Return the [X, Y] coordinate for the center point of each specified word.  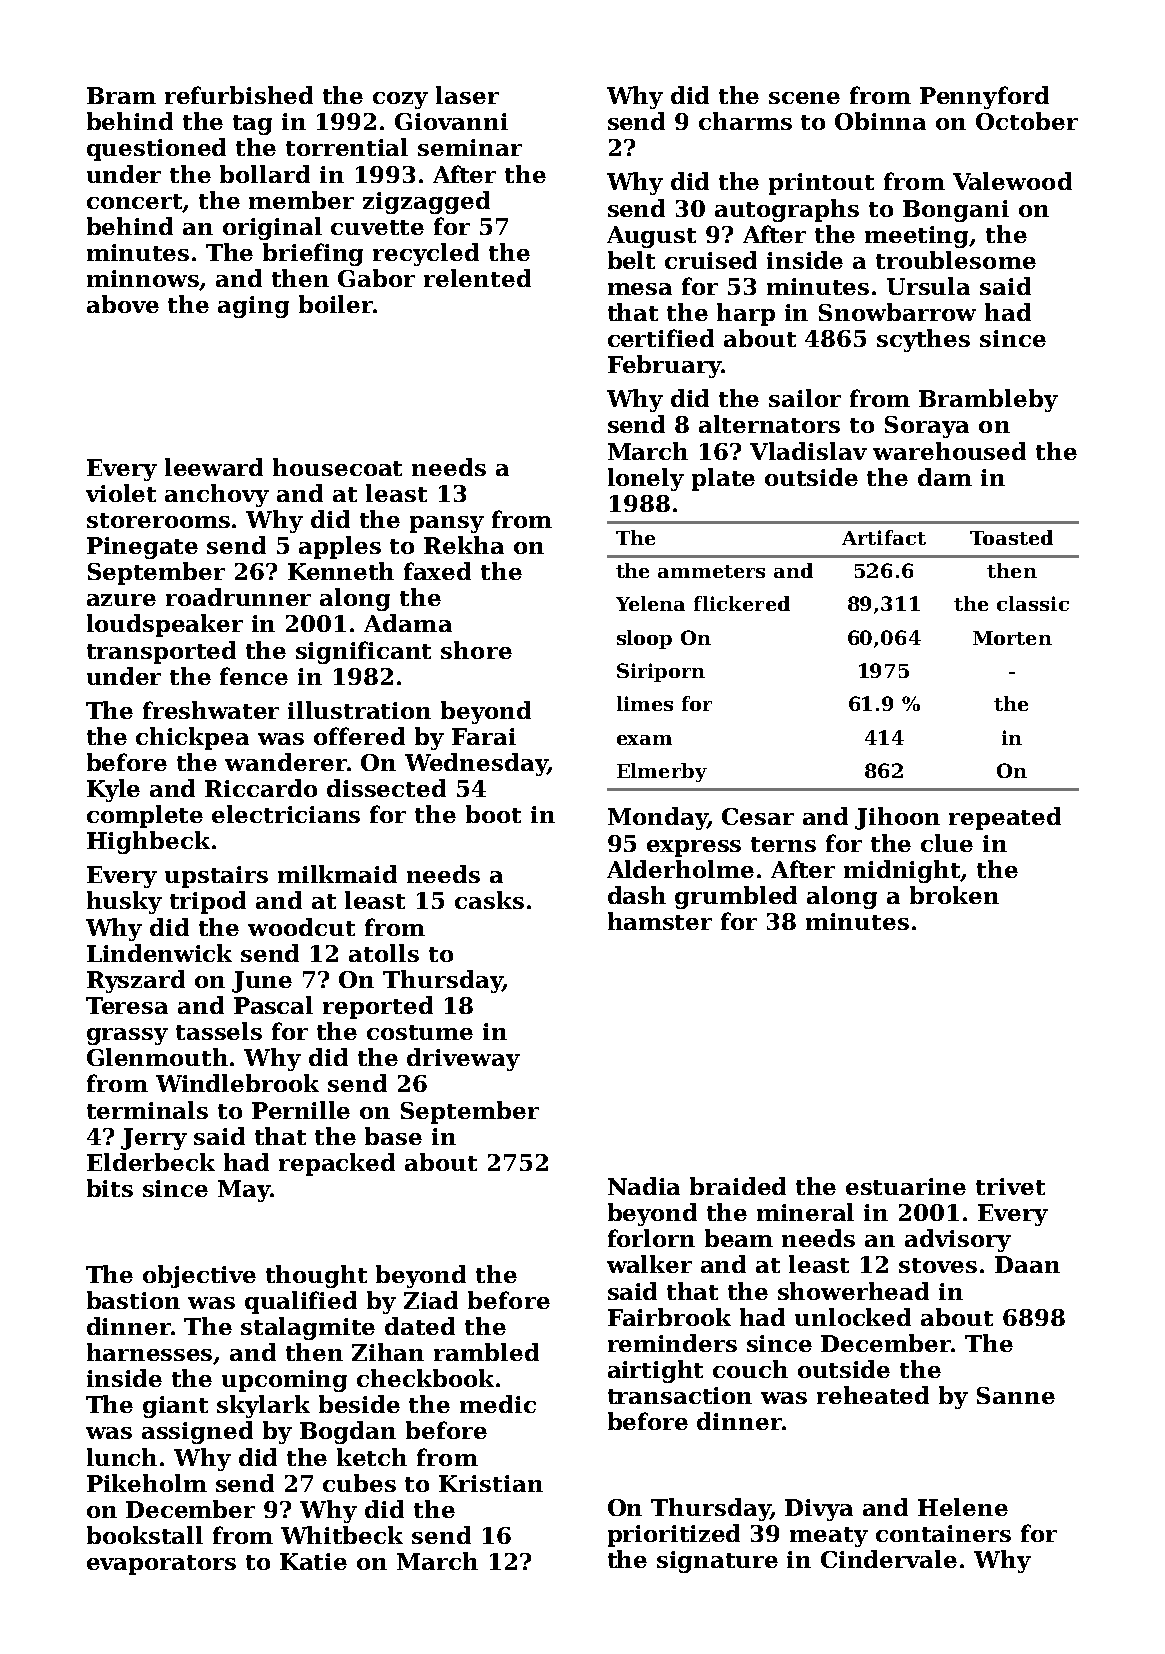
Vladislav [808, 451]
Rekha [464, 545]
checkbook [425, 1378]
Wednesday [476, 764]
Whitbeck [342, 1535]
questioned [156, 149]
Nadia [644, 1186]
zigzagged [426, 202]
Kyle [113, 790]
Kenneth [341, 571]
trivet [1010, 1186]
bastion [133, 1300]
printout [821, 184]
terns [783, 844]
